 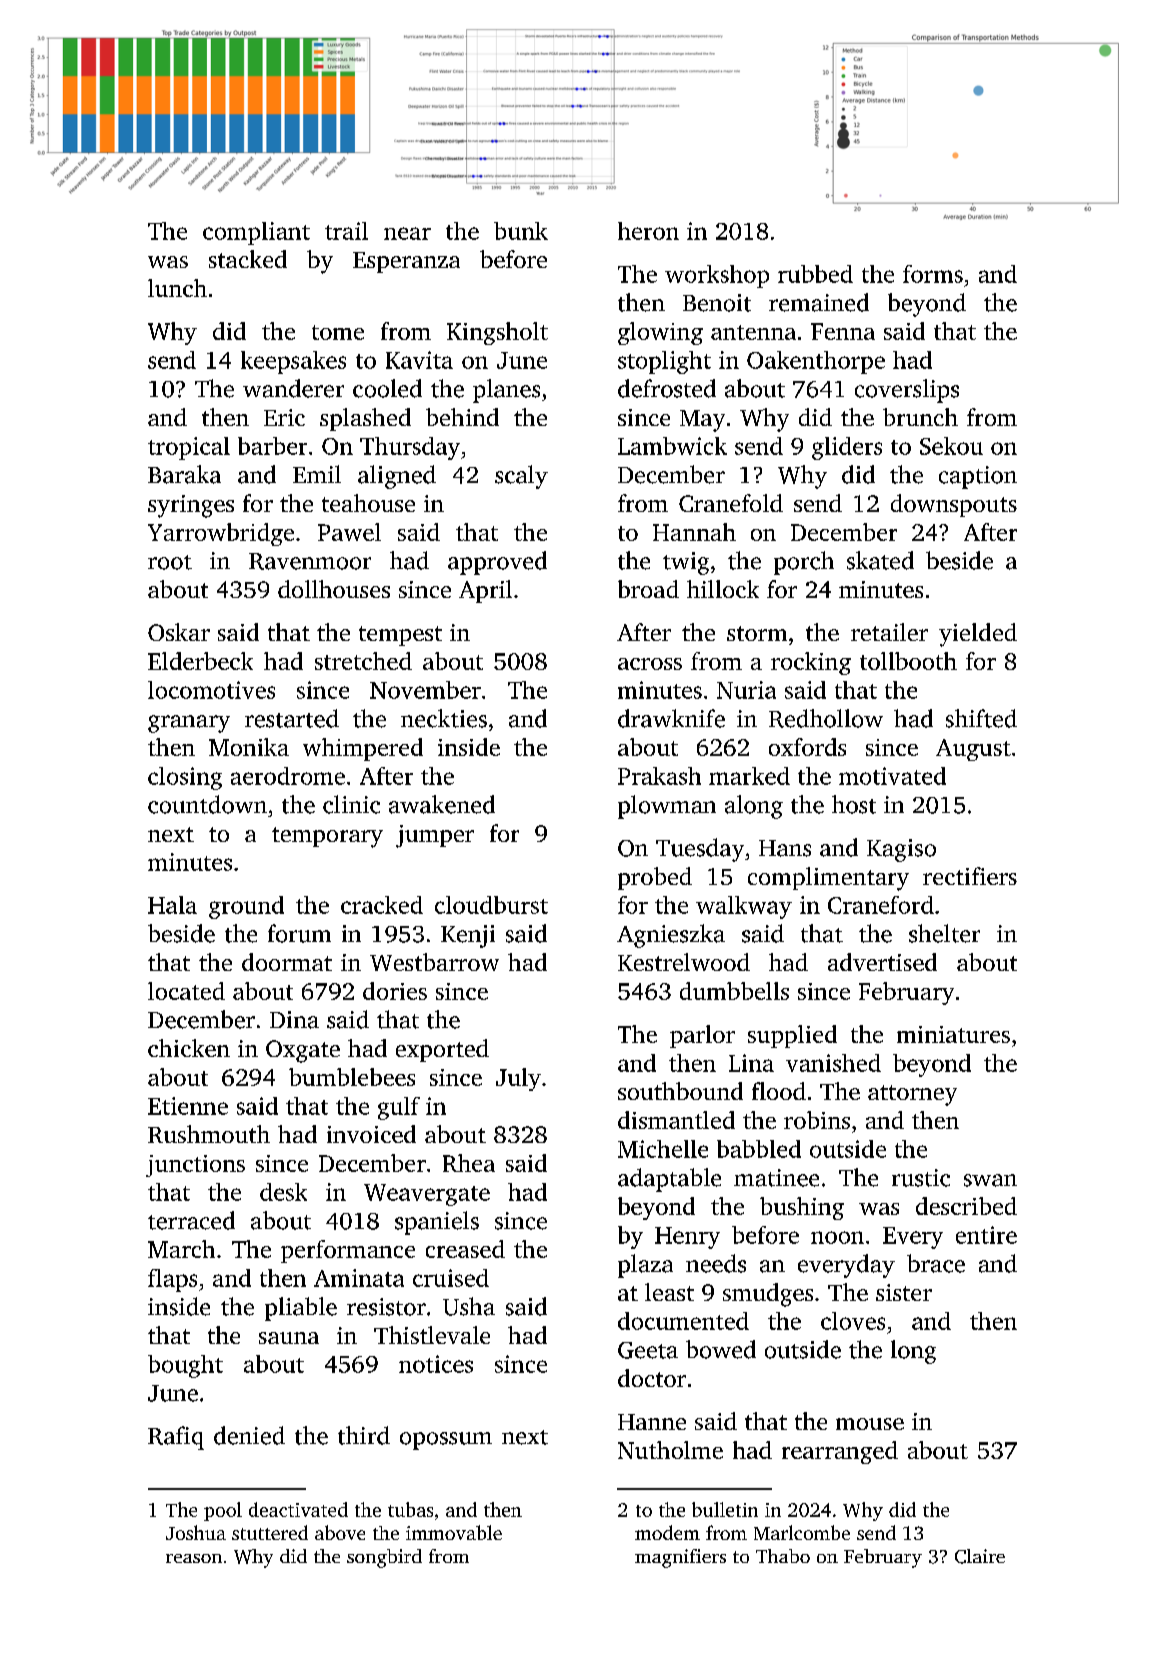 I want to click on attorney, so click(x=912, y=1095).
